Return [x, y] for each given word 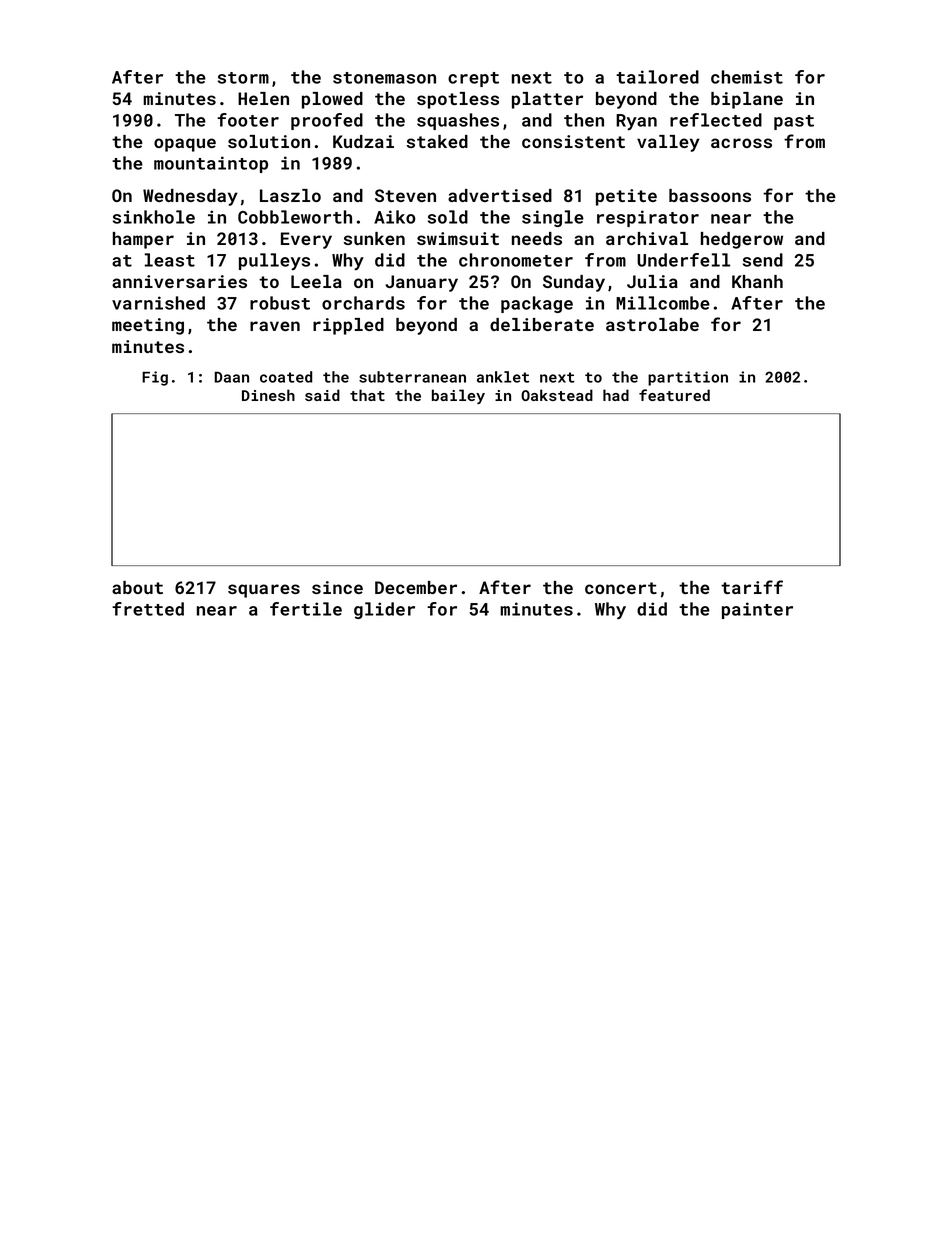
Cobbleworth [295, 217]
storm [243, 78]
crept [473, 79]
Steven [405, 195]
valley [668, 143]
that [367, 395]
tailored [657, 77]
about [137, 587]
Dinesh [268, 395]
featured [674, 395]
